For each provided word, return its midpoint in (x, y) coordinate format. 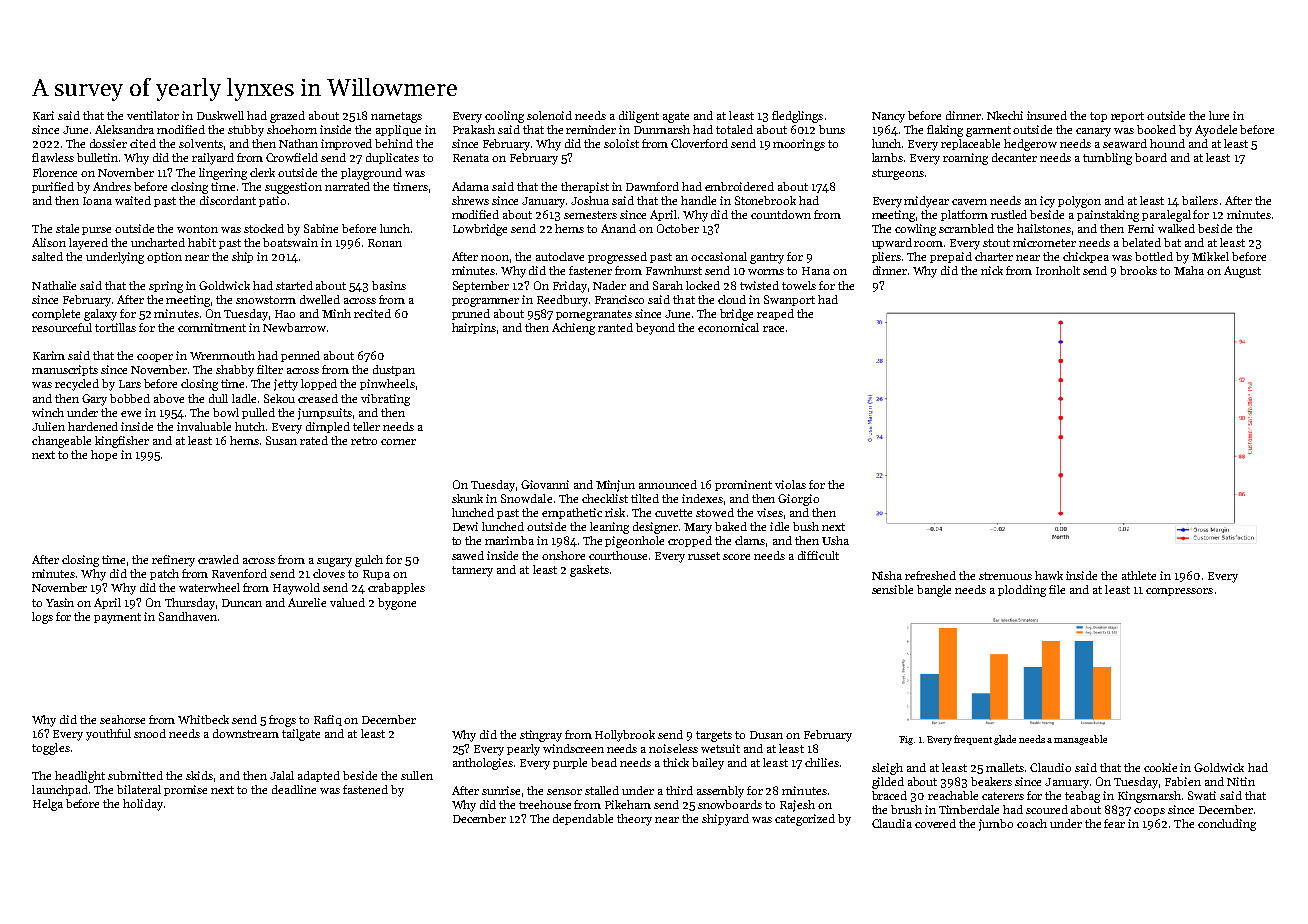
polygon (1079, 202)
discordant (228, 200)
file (1057, 589)
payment (117, 618)
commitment (212, 327)
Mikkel (1210, 256)
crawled (218, 559)
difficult (818, 555)
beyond (655, 329)
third (679, 790)
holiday (143, 805)
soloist (621, 143)
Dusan (766, 735)
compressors (1179, 592)
